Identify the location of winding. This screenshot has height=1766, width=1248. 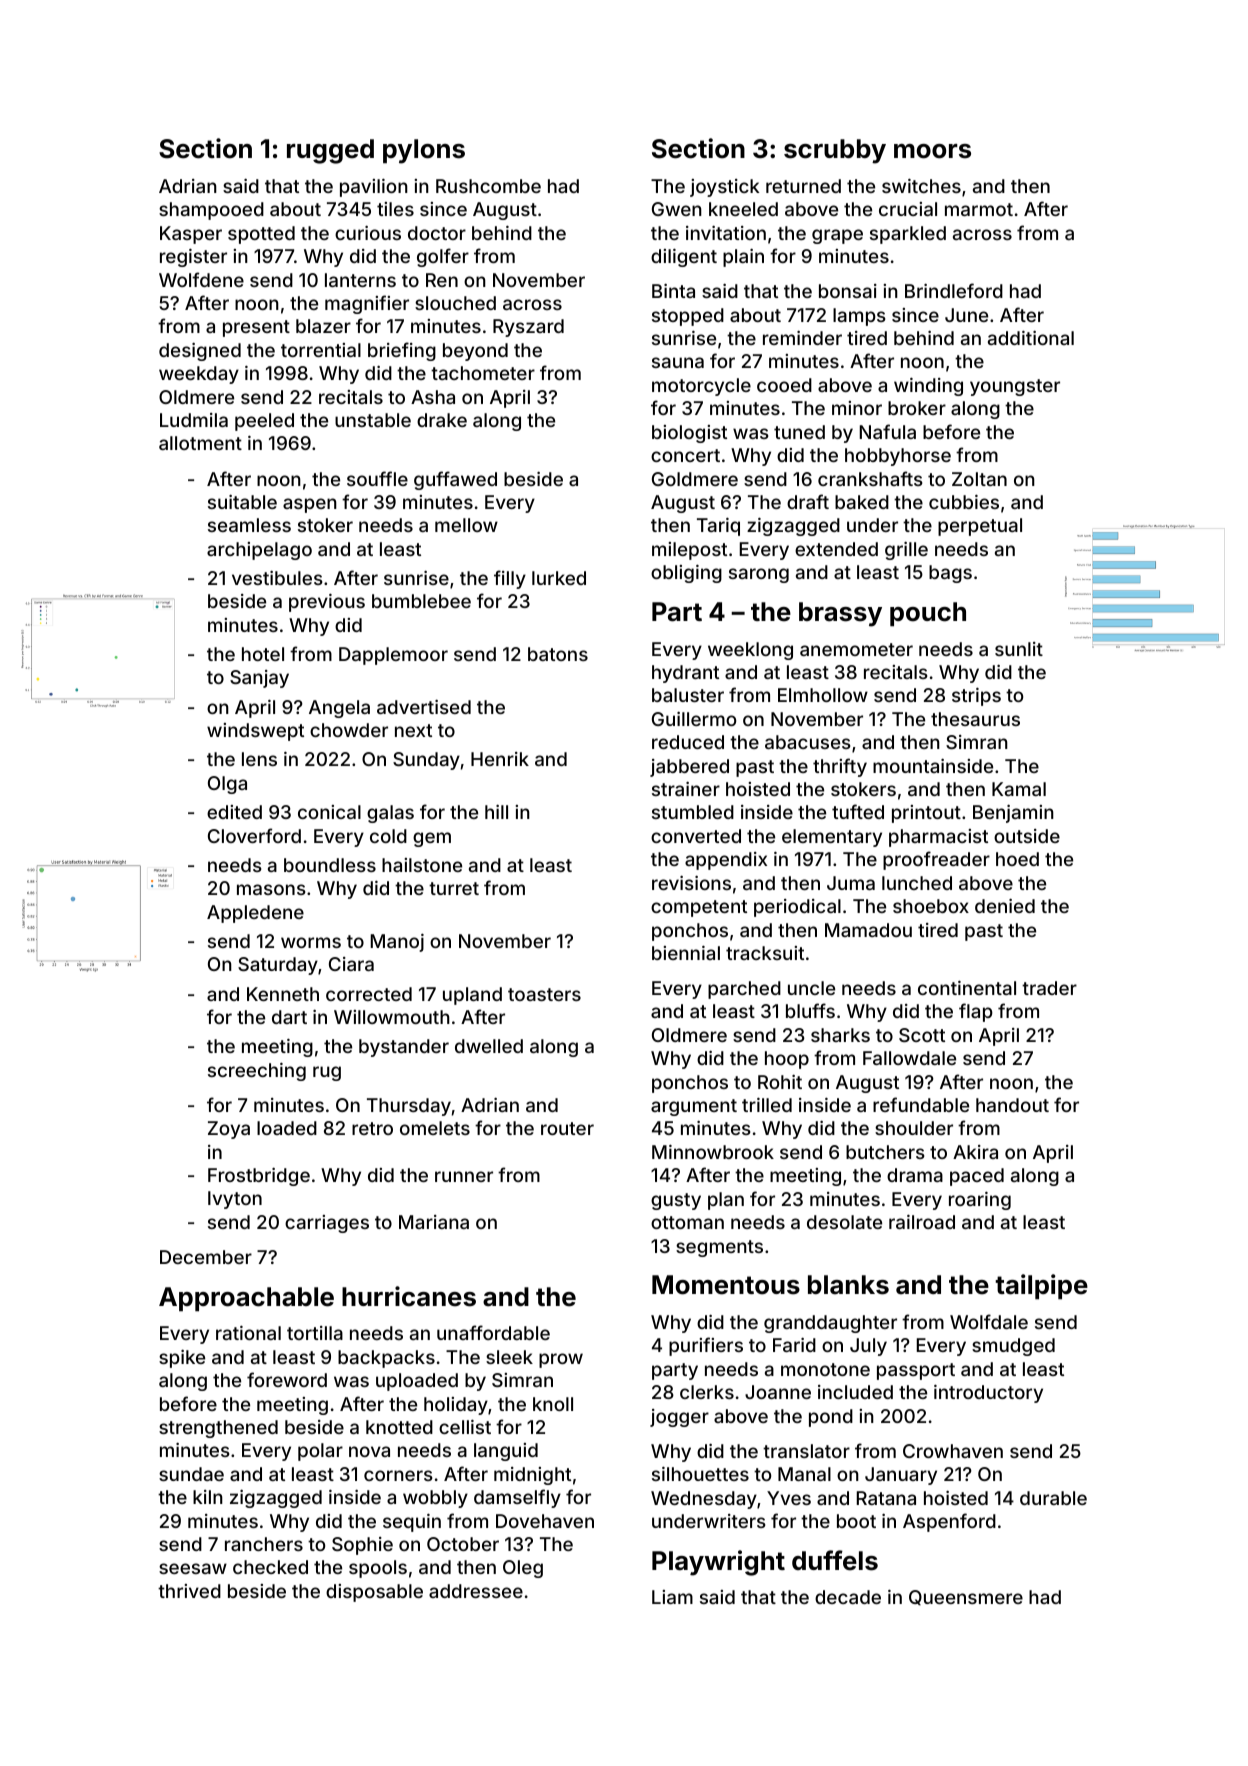
(928, 387).
